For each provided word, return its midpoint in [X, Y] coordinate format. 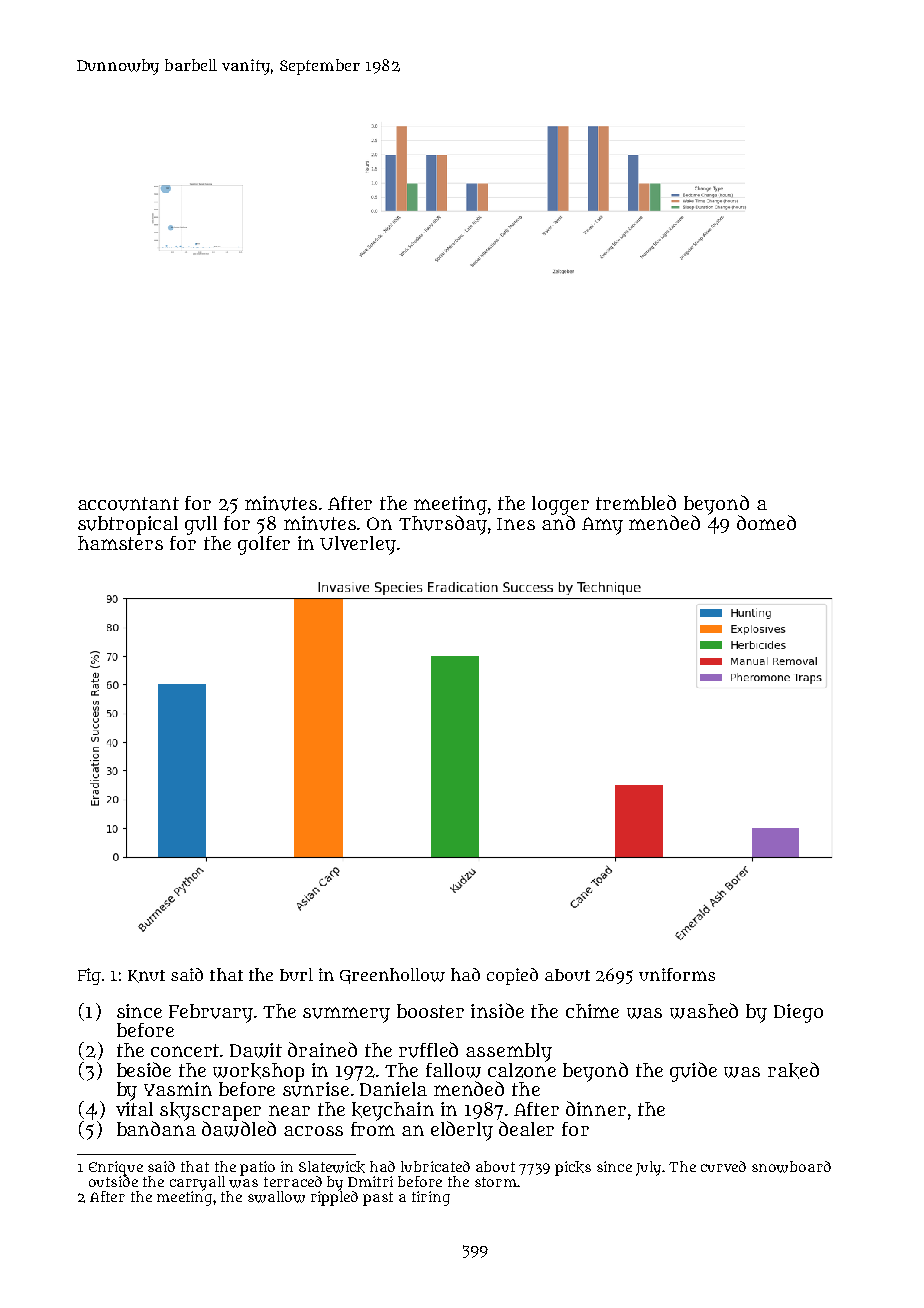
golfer [264, 545]
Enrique [116, 1168]
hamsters [120, 543]
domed [766, 522]
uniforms [677, 974]
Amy [602, 526]
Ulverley [358, 545]
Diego [798, 1013]
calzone [522, 1070]
